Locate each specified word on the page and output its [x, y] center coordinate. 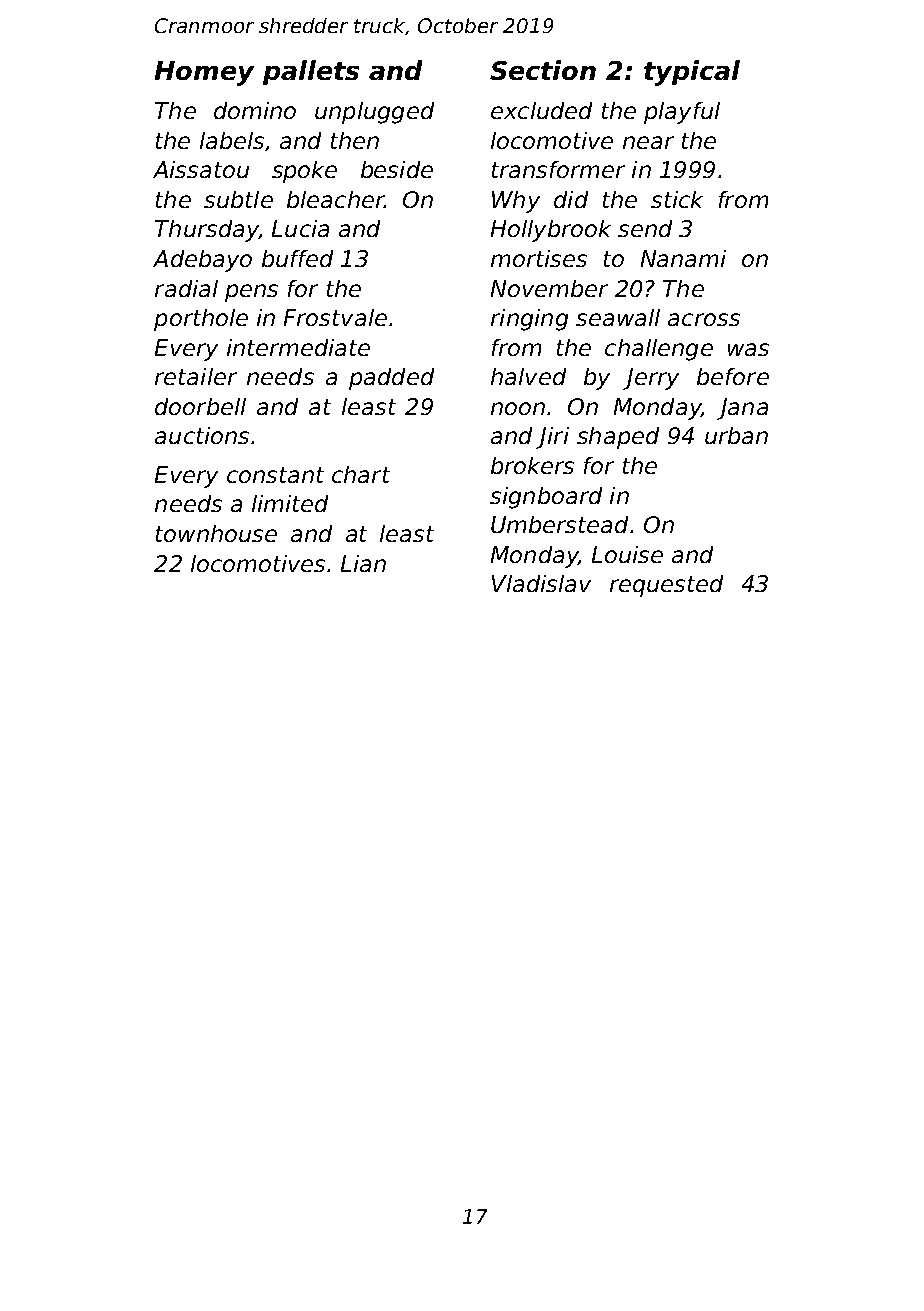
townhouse [216, 533]
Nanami [683, 258]
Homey [204, 73]
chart [361, 474]
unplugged [374, 113]
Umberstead [559, 524]
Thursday [207, 231]
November [549, 288]
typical [692, 73]
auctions [202, 435]
